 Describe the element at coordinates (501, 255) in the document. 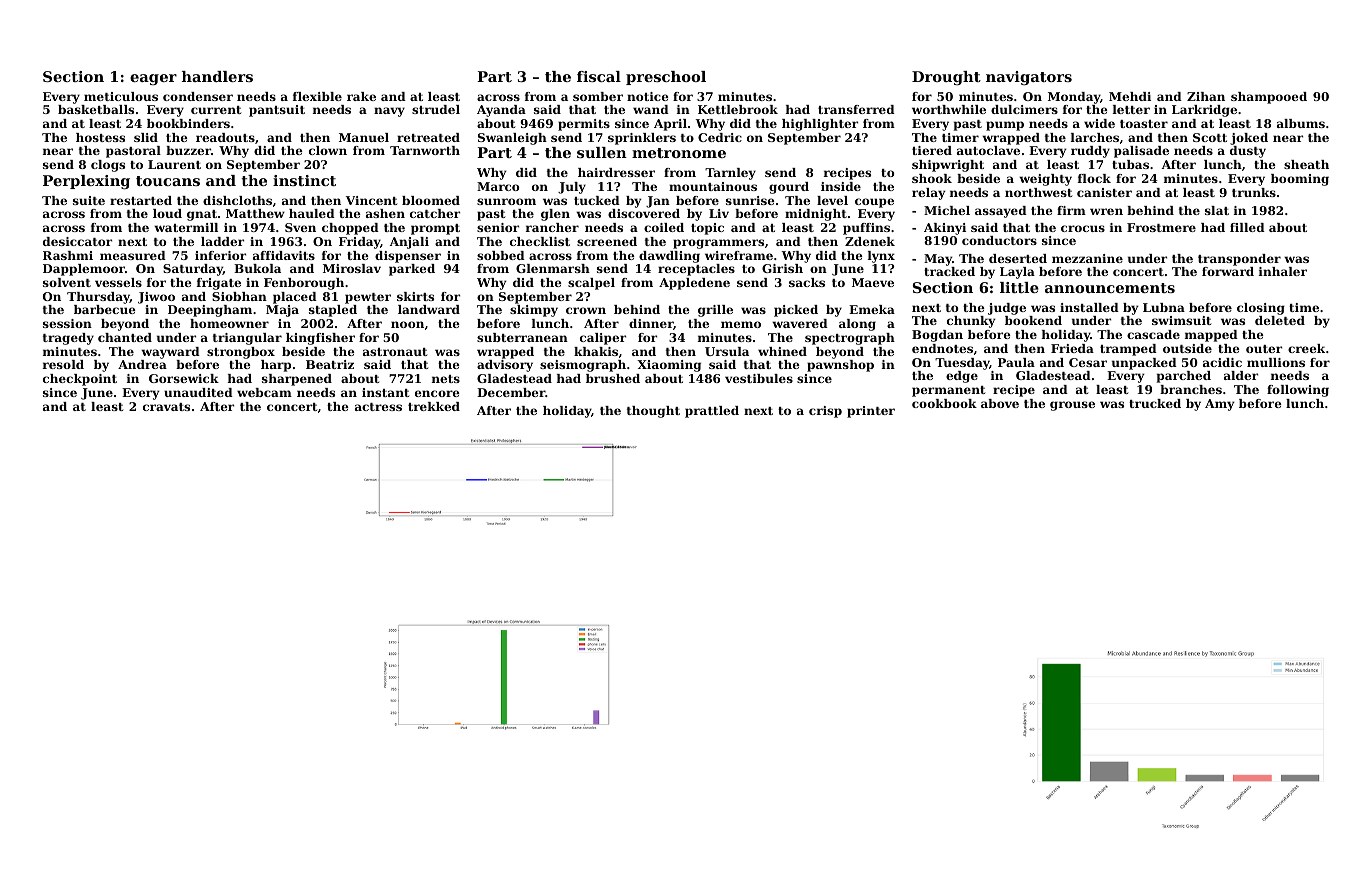

I see `sobbed` at that location.
